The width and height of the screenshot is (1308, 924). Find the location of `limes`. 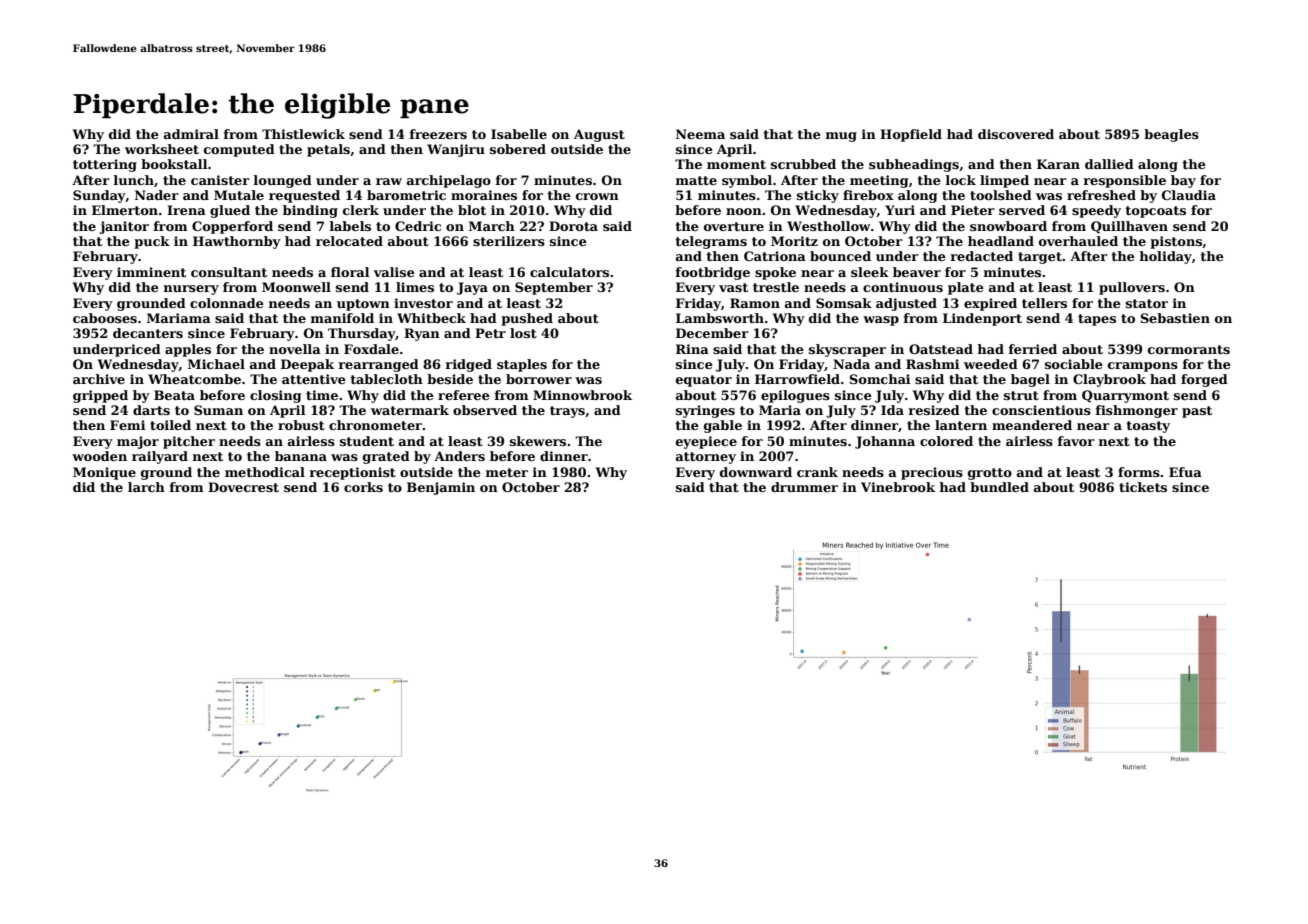

limes is located at coordinates (415, 287).
